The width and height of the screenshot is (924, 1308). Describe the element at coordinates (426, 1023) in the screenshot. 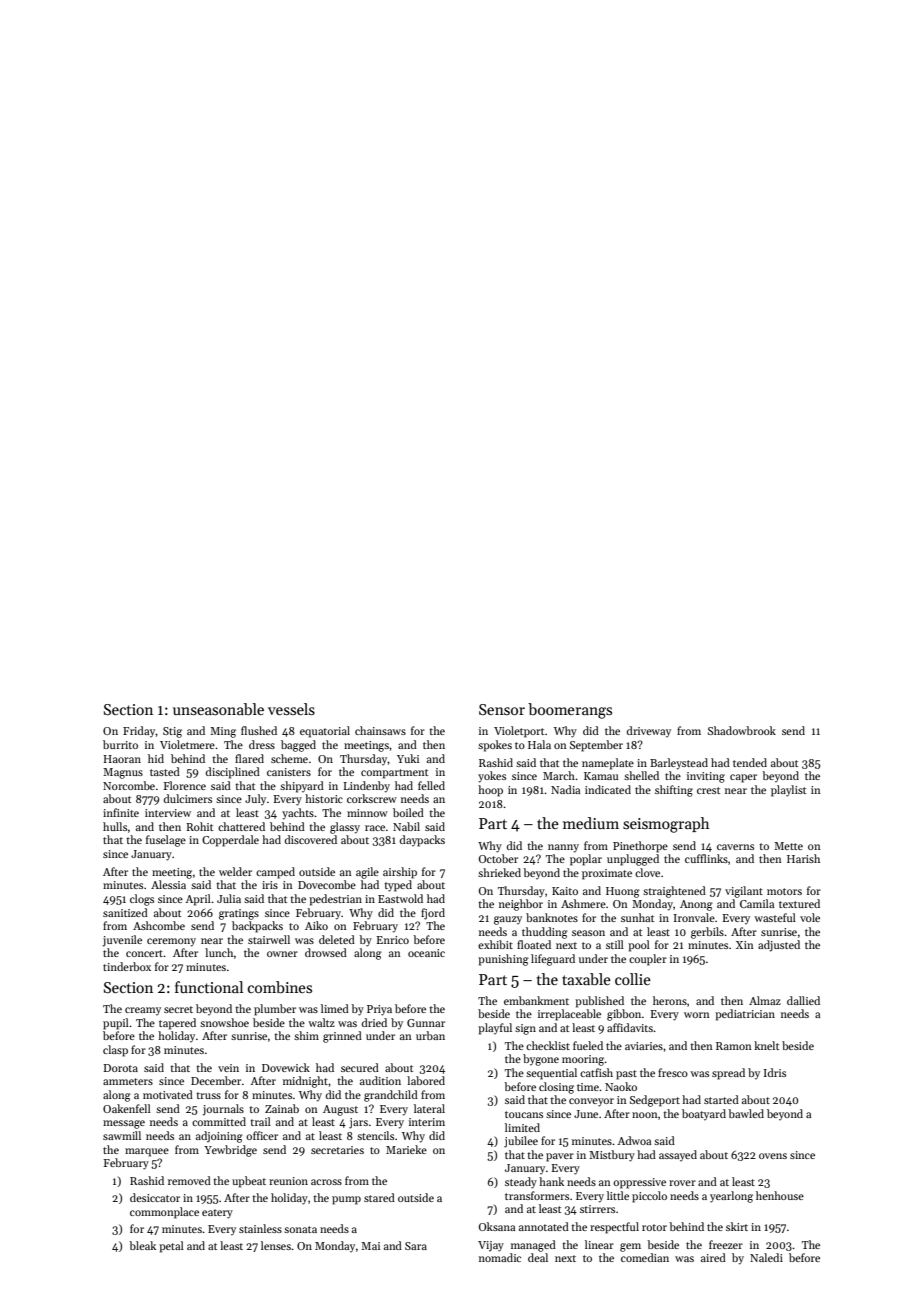

I see `Gunnar` at that location.
